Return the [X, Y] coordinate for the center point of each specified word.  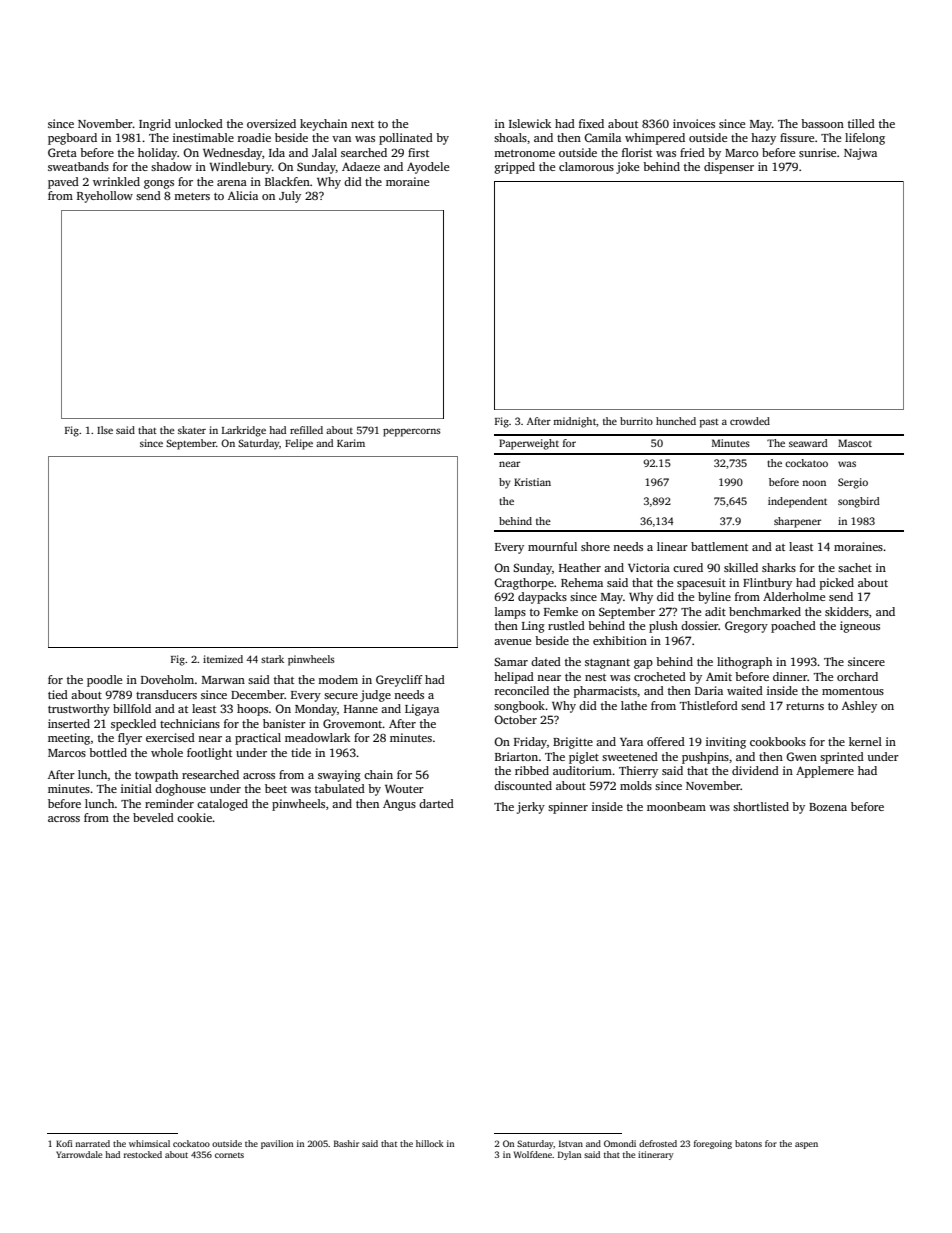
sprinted [842, 758]
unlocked [199, 123]
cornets [229, 1155]
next [362, 124]
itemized [223, 659]
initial [136, 788]
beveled [153, 817]
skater [192, 430]
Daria [709, 690]
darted [436, 803]
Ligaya [422, 710]
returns [805, 706]
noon [814, 483]
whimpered [655, 139]
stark [272, 659]
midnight [574, 422]
